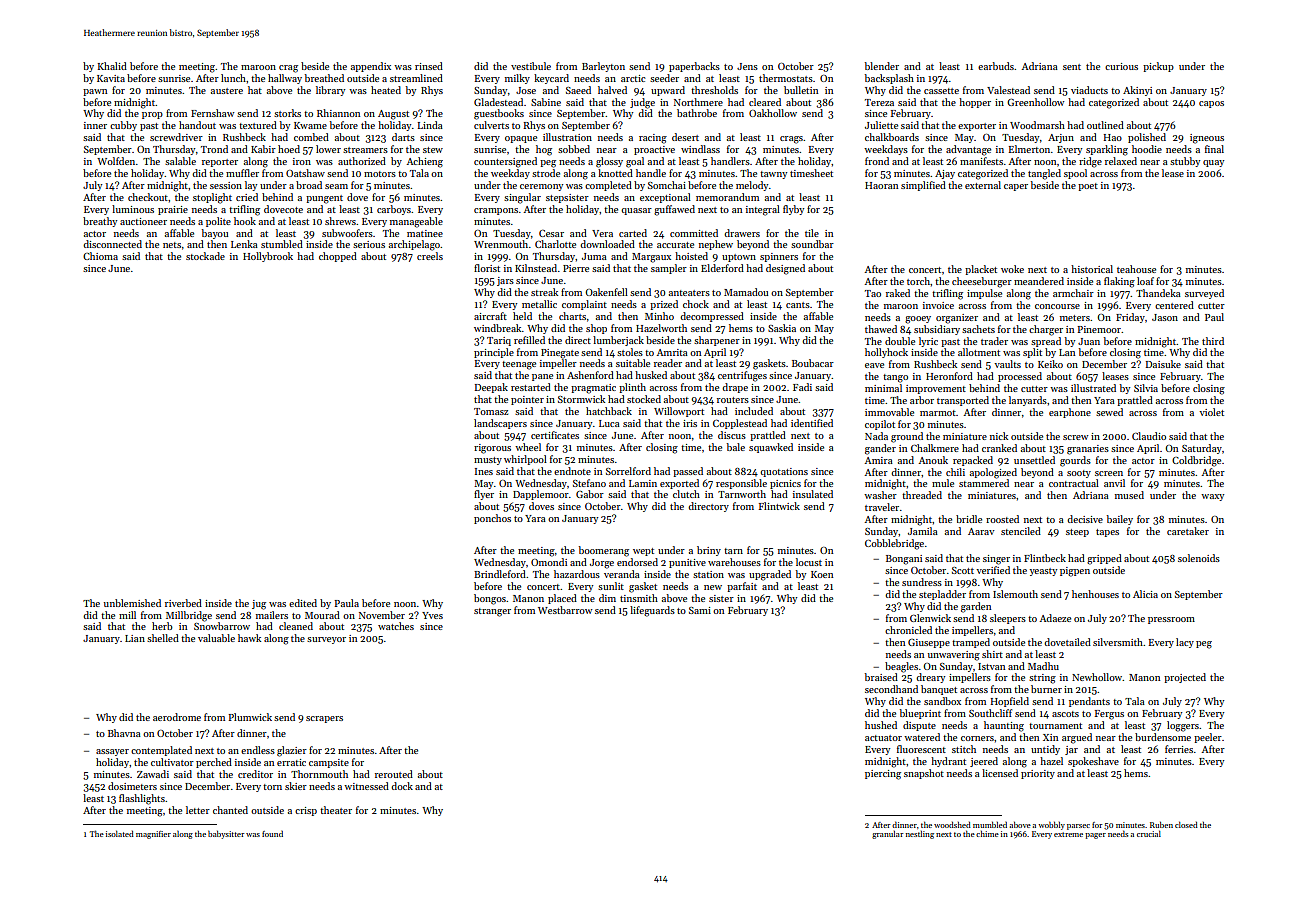  I want to click on shelled, so click(163, 638).
